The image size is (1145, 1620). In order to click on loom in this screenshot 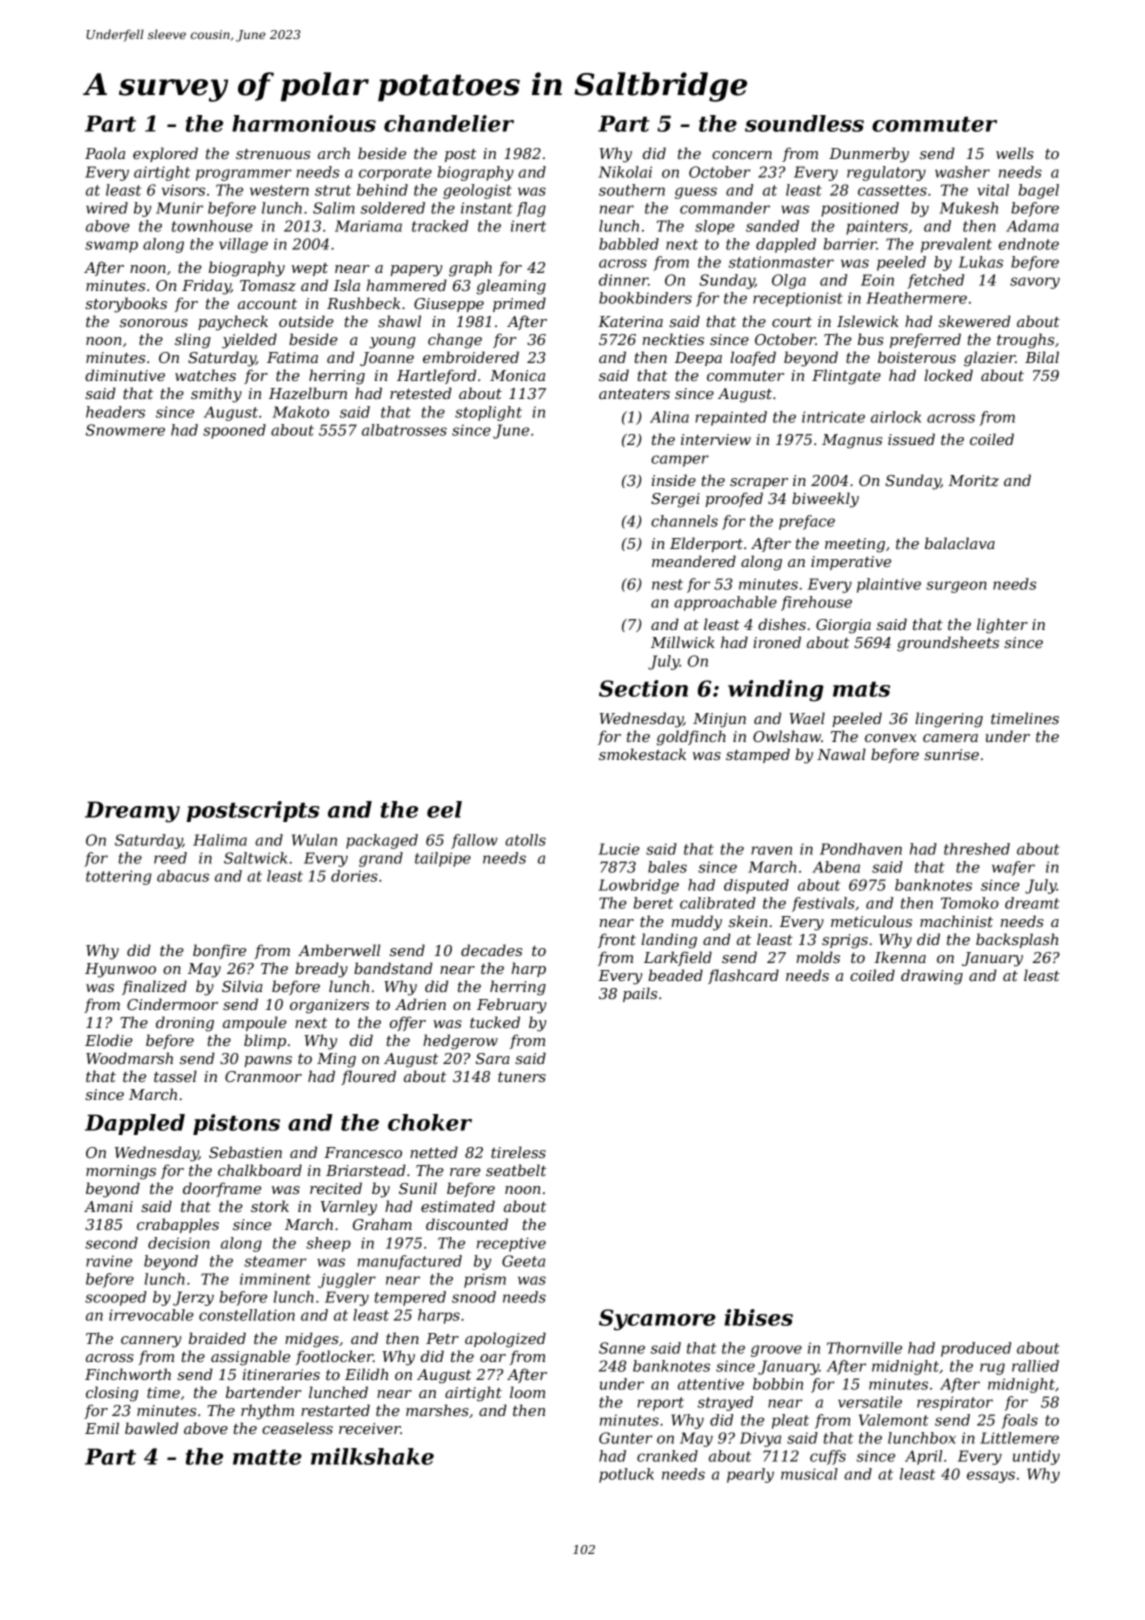, I will do `click(527, 1392)`.
